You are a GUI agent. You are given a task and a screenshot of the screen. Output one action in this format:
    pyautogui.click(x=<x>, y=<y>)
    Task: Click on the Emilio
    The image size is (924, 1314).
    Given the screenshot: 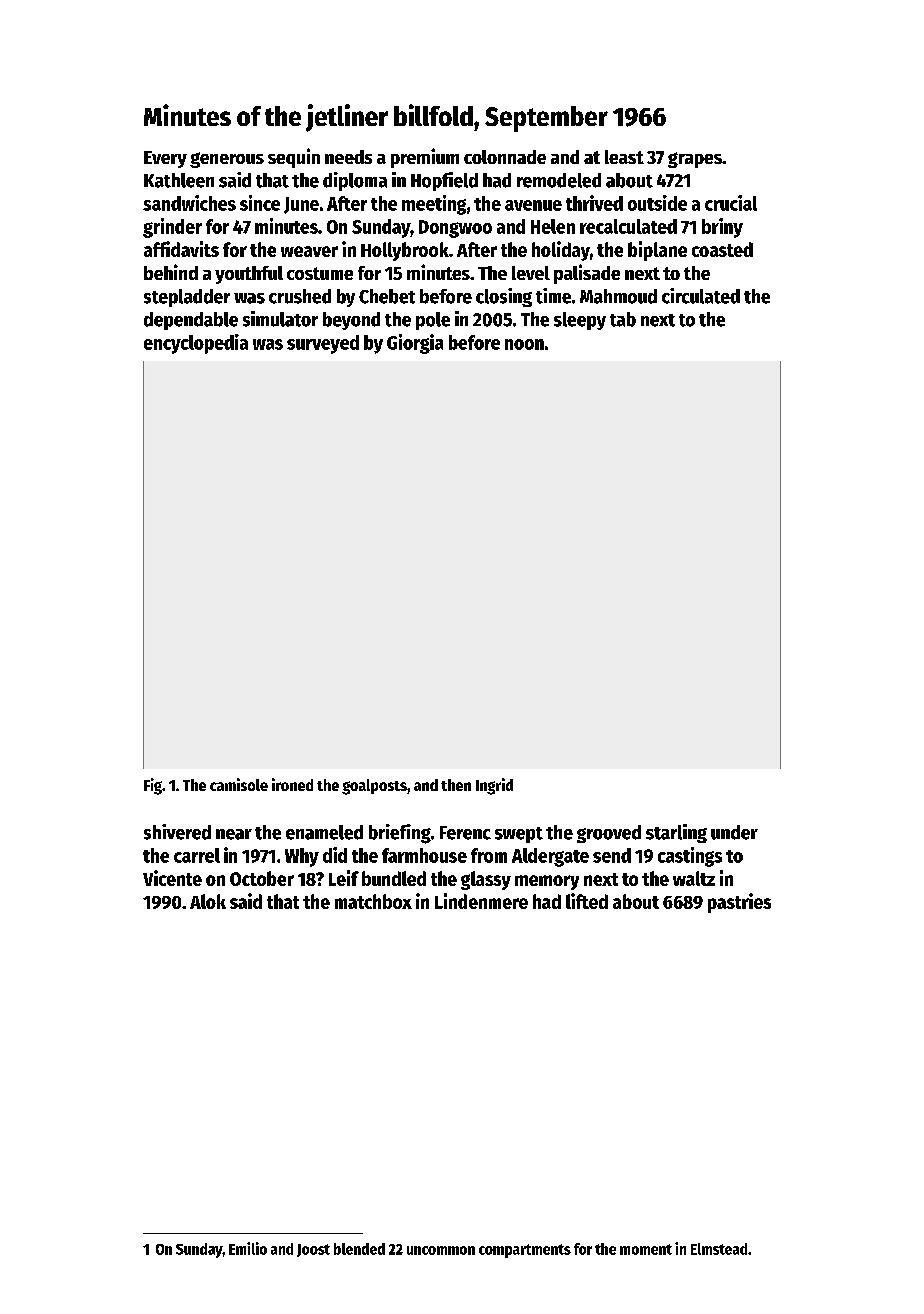 What is the action you would take?
    pyautogui.click(x=248, y=1248)
